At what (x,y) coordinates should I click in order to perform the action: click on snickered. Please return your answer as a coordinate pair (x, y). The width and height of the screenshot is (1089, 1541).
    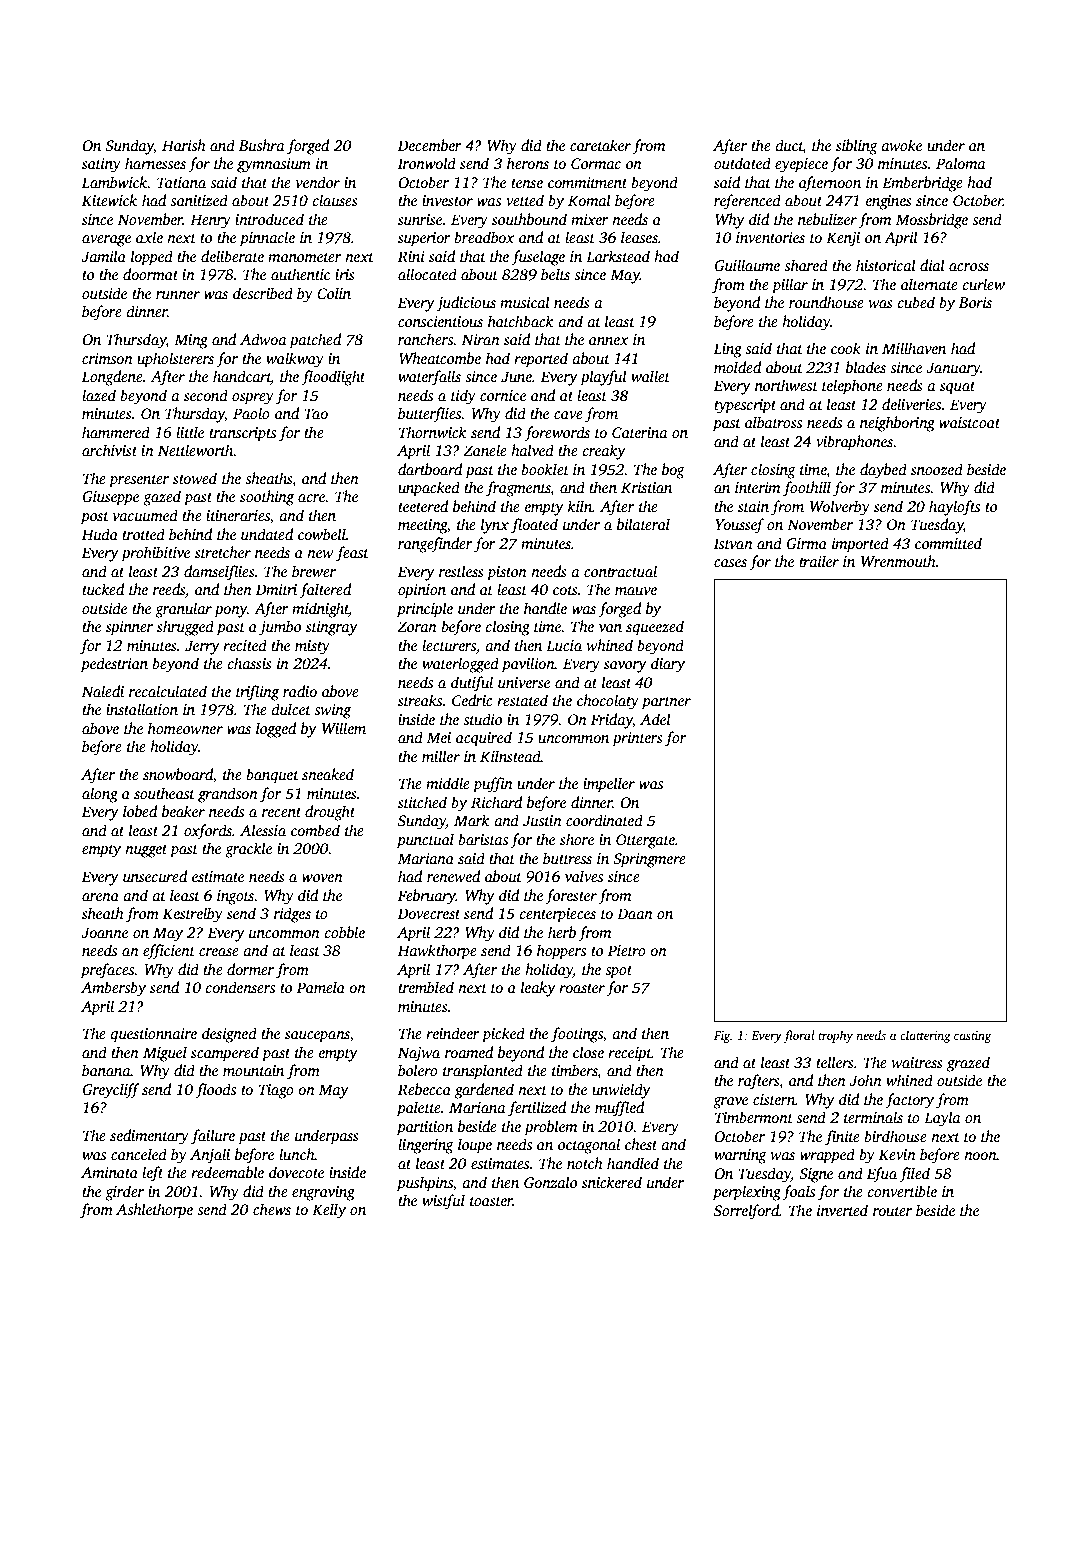
    Looking at the image, I should click on (612, 1182).
